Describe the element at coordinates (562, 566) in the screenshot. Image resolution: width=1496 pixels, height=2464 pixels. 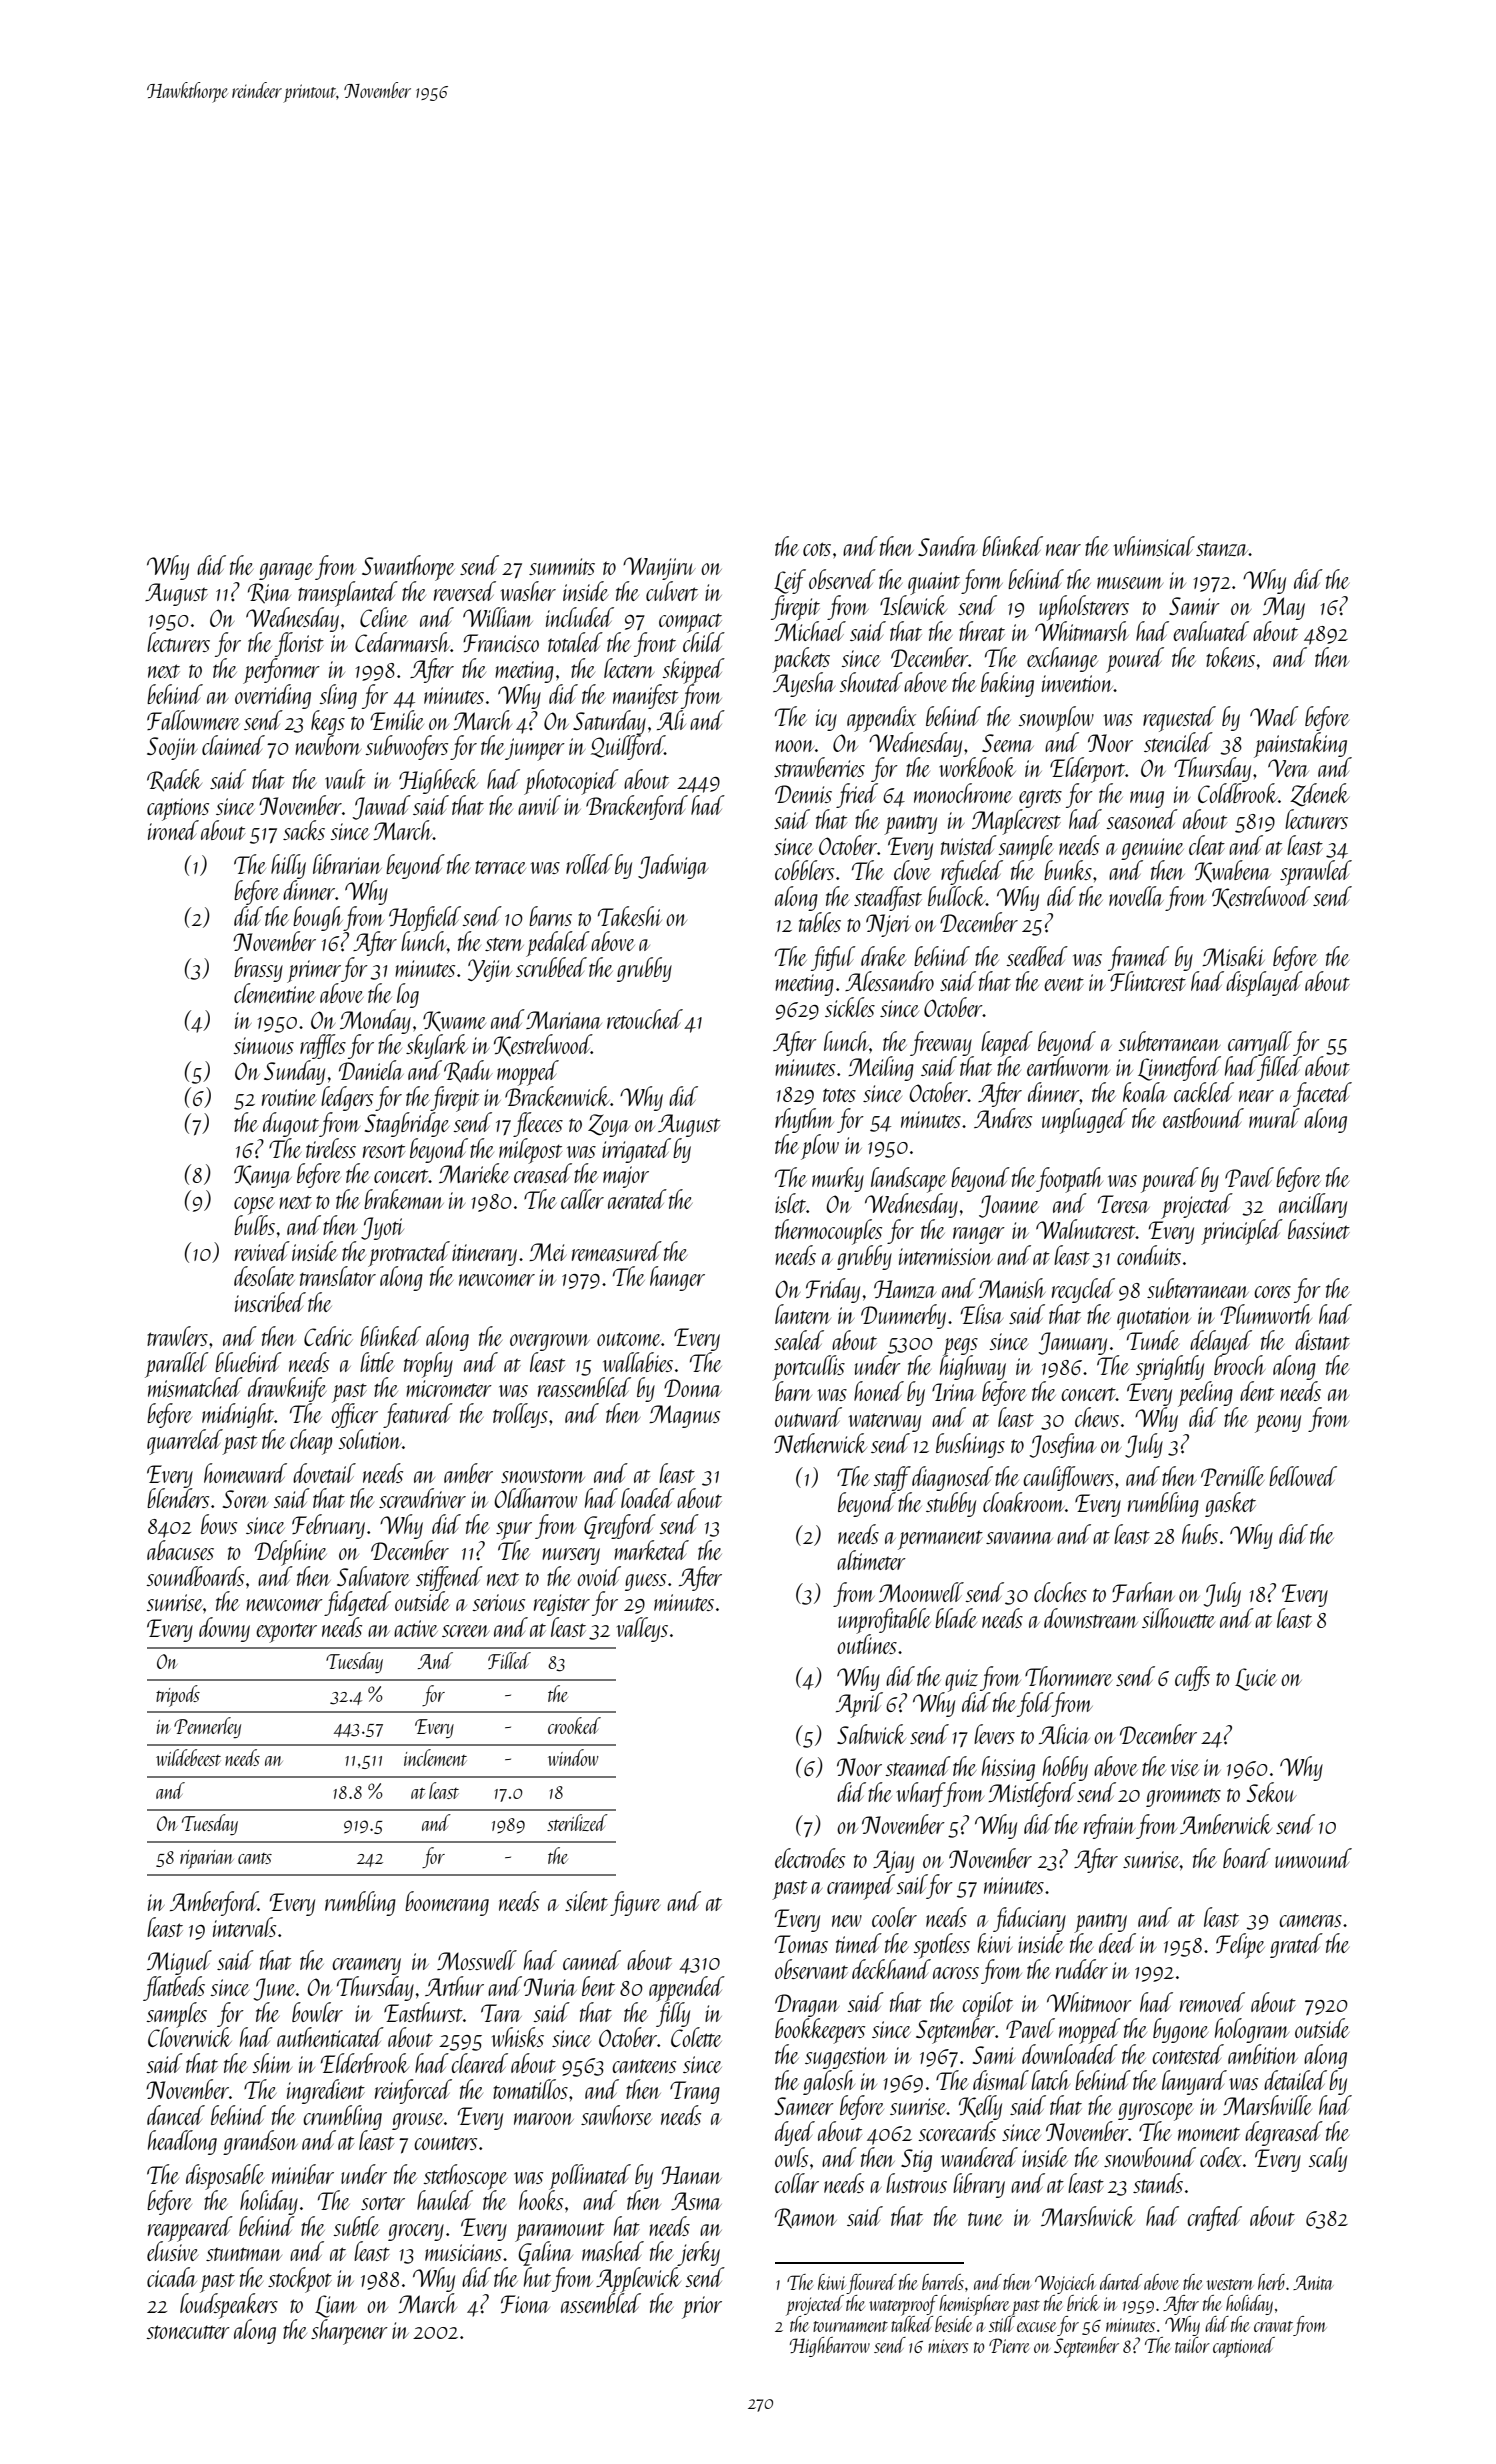
I see `summits` at that location.
